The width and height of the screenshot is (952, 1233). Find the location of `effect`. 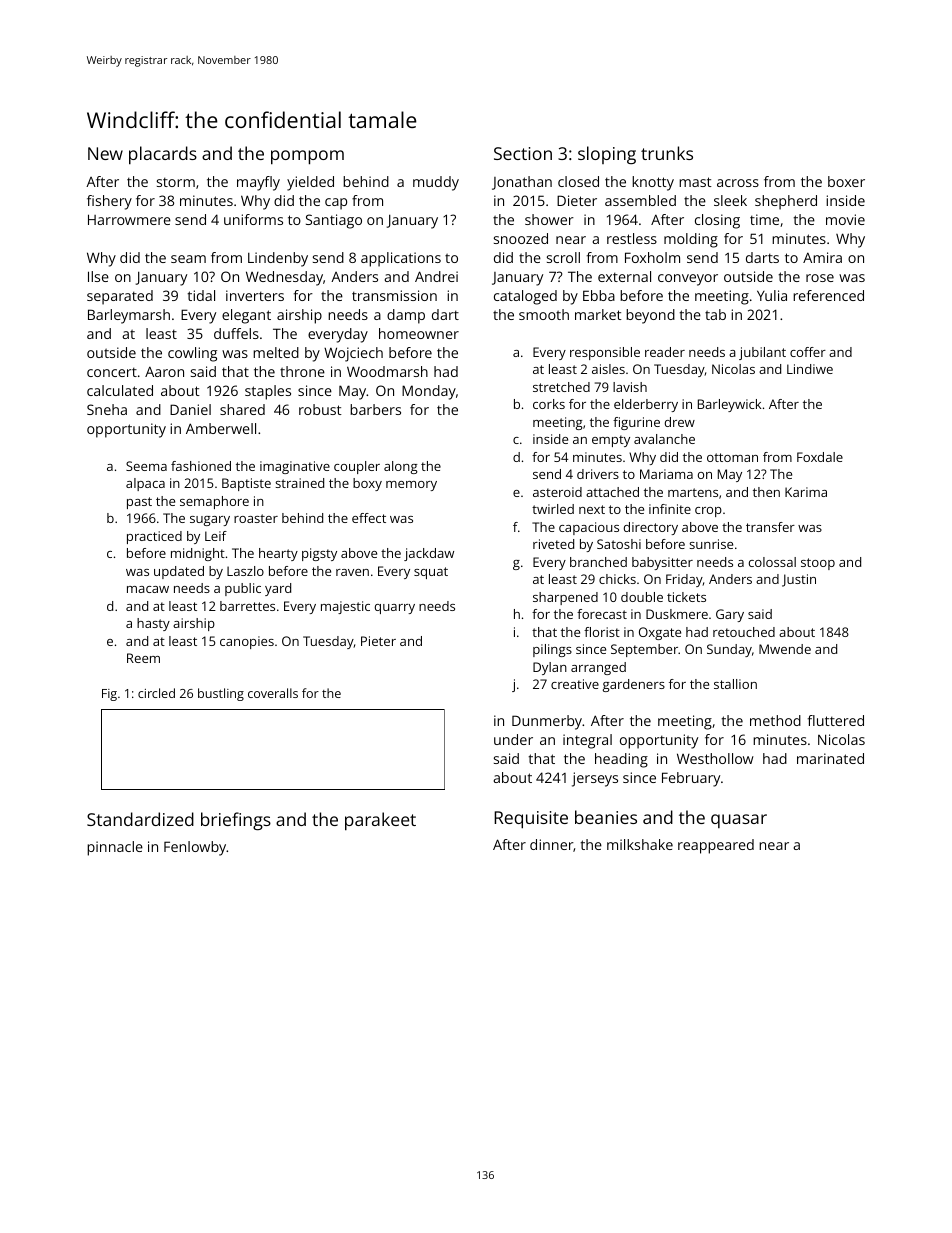

effect is located at coordinates (369, 518).
